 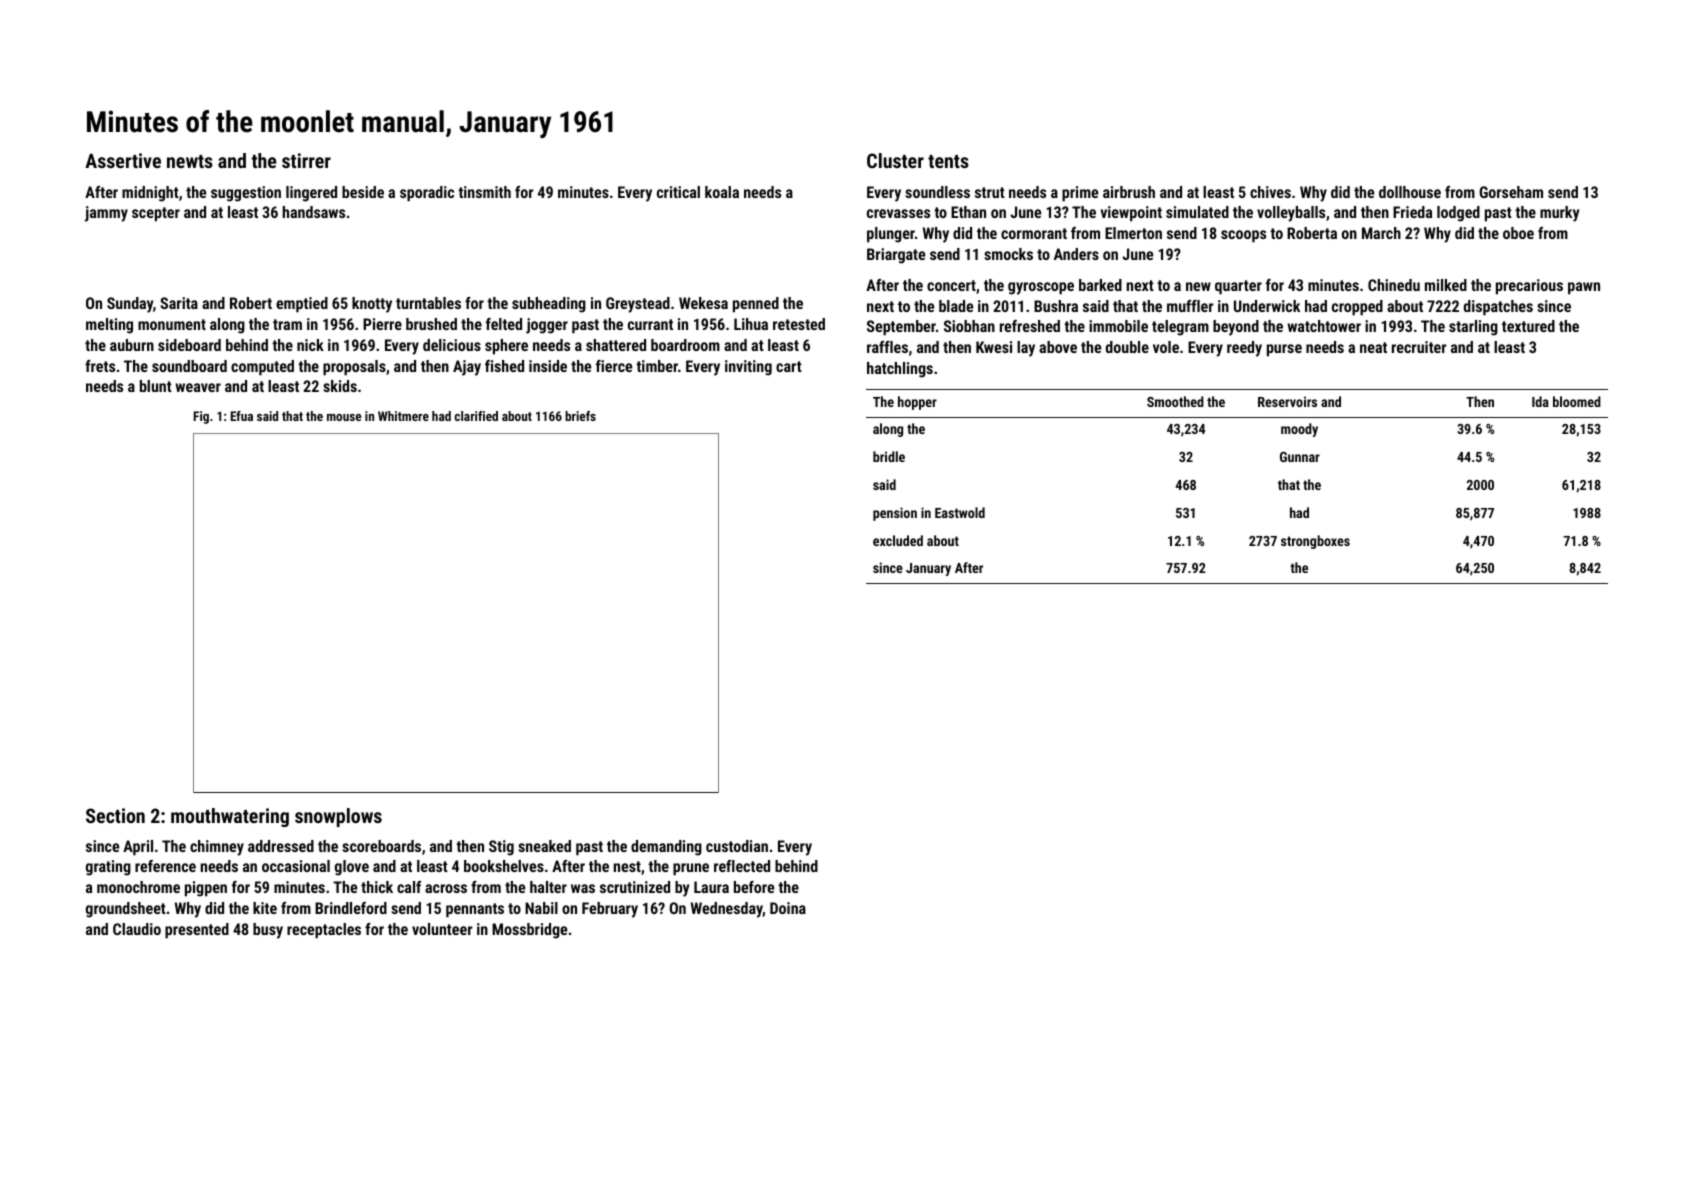 What do you see at coordinates (201, 417) in the screenshot?
I see `Fig` at bounding box center [201, 417].
